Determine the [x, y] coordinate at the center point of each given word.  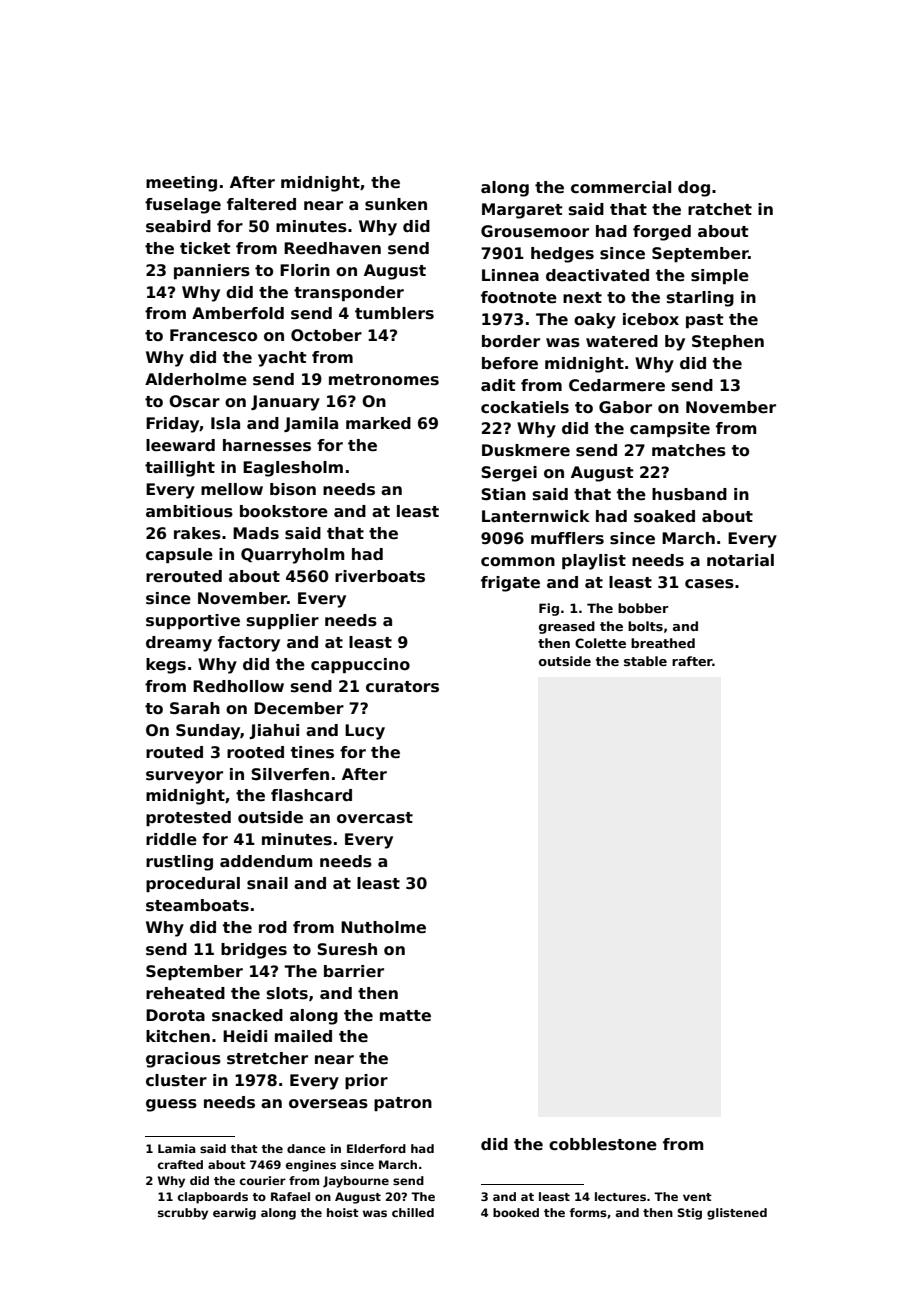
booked [516, 1212]
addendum [266, 861]
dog [694, 189]
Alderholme [196, 379]
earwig [234, 1214]
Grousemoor [535, 231]
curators [402, 687]
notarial [740, 560]
